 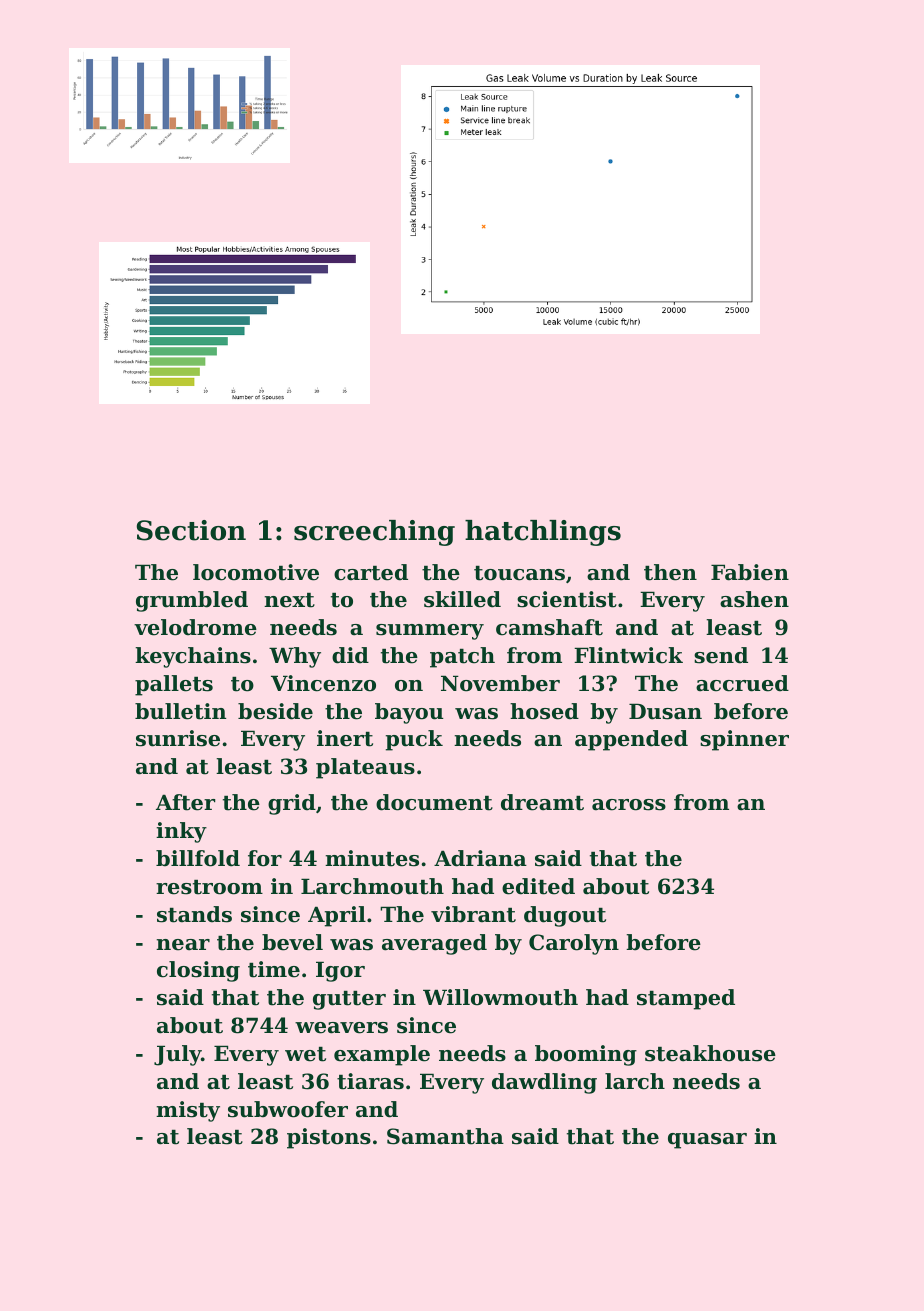 I want to click on stamped, so click(x=686, y=999).
